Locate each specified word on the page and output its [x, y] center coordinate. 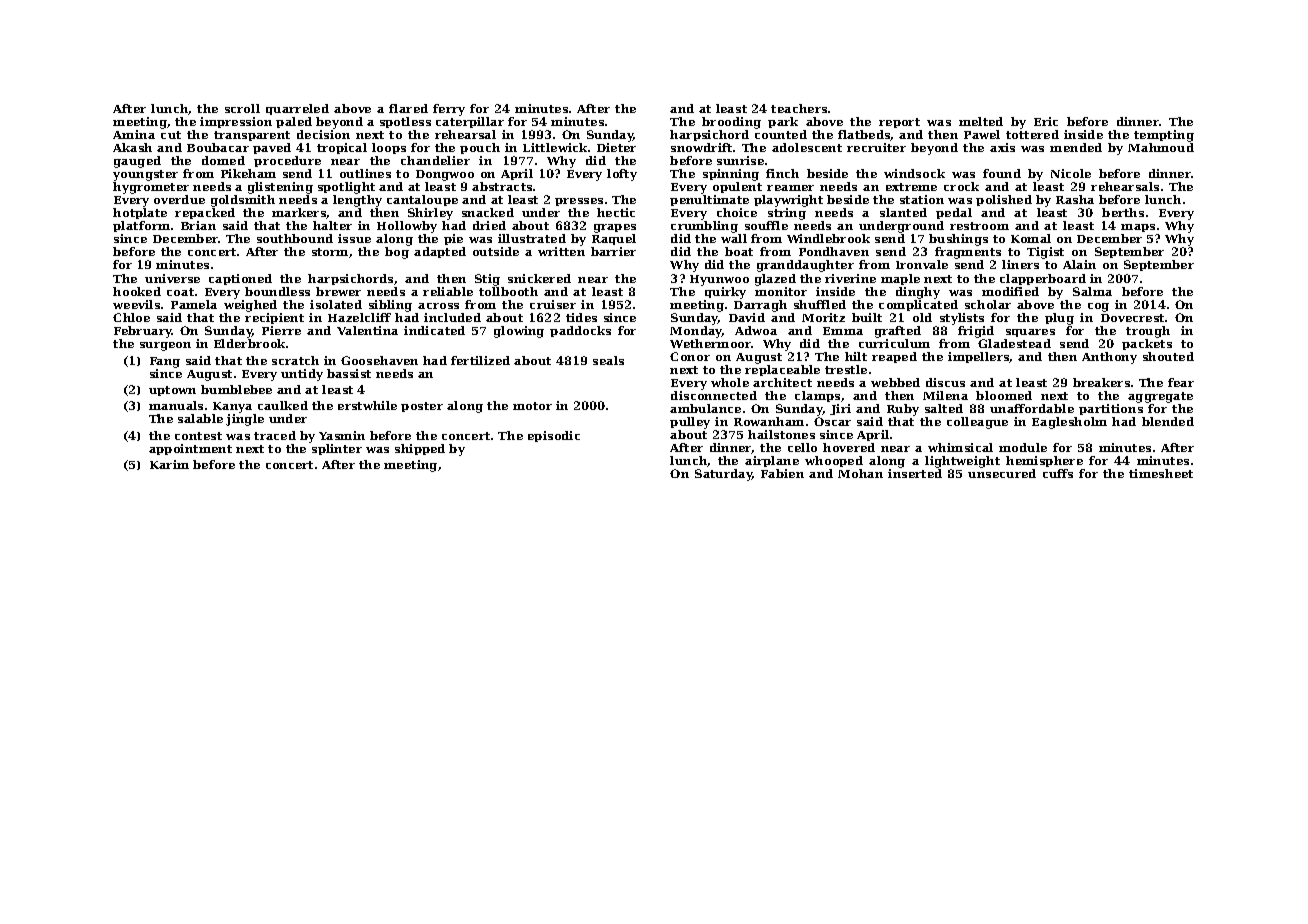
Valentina [367, 330]
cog [1098, 307]
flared [408, 108]
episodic [554, 436]
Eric [1046, 121]
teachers [799, 108]
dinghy [918, 293]
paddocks [580, 331]
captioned [240, 279]
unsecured [1002, 473]
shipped [420, 449]
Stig [487, 280]
